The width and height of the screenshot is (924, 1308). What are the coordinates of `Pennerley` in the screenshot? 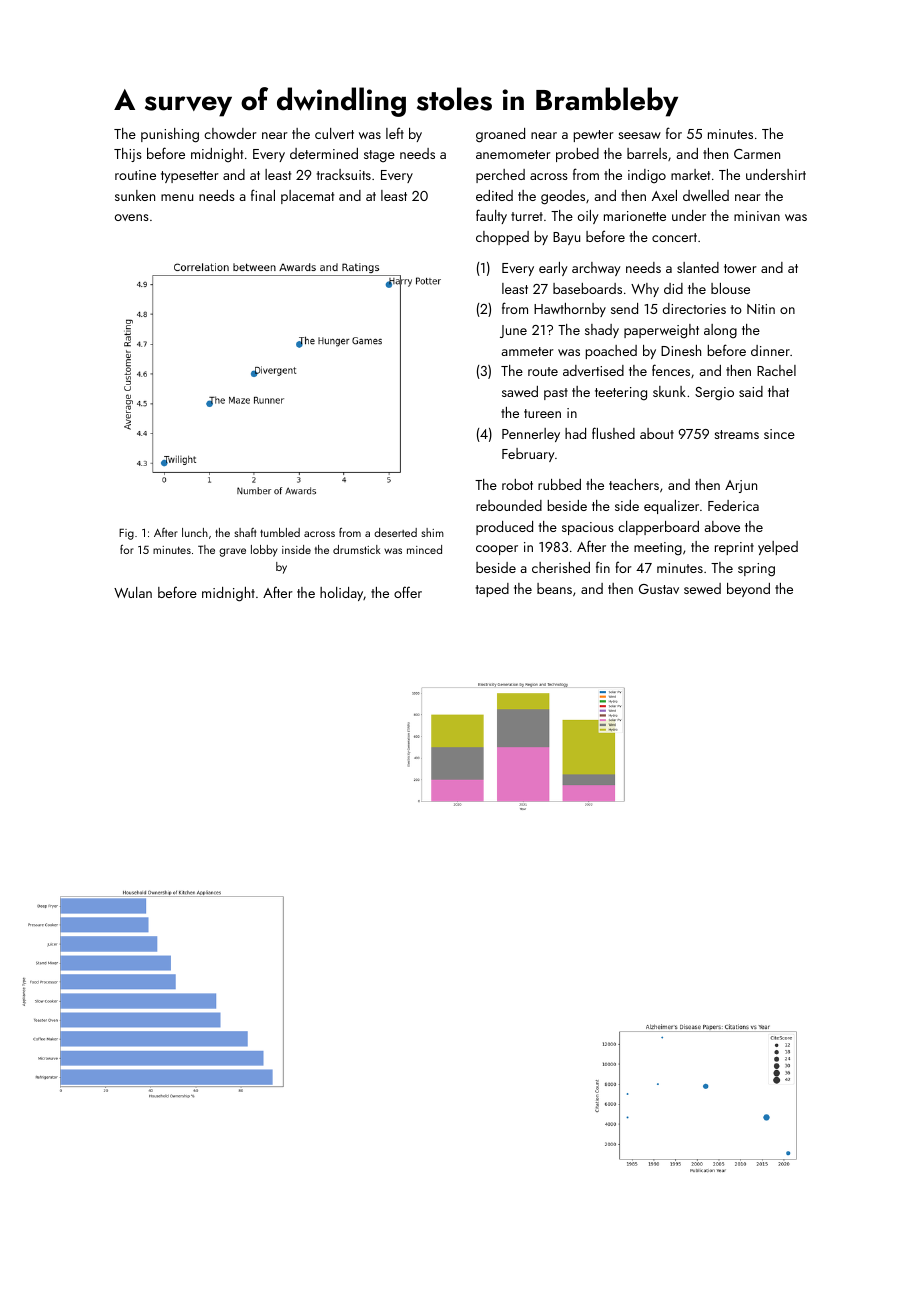 It's located at (531, 435).
